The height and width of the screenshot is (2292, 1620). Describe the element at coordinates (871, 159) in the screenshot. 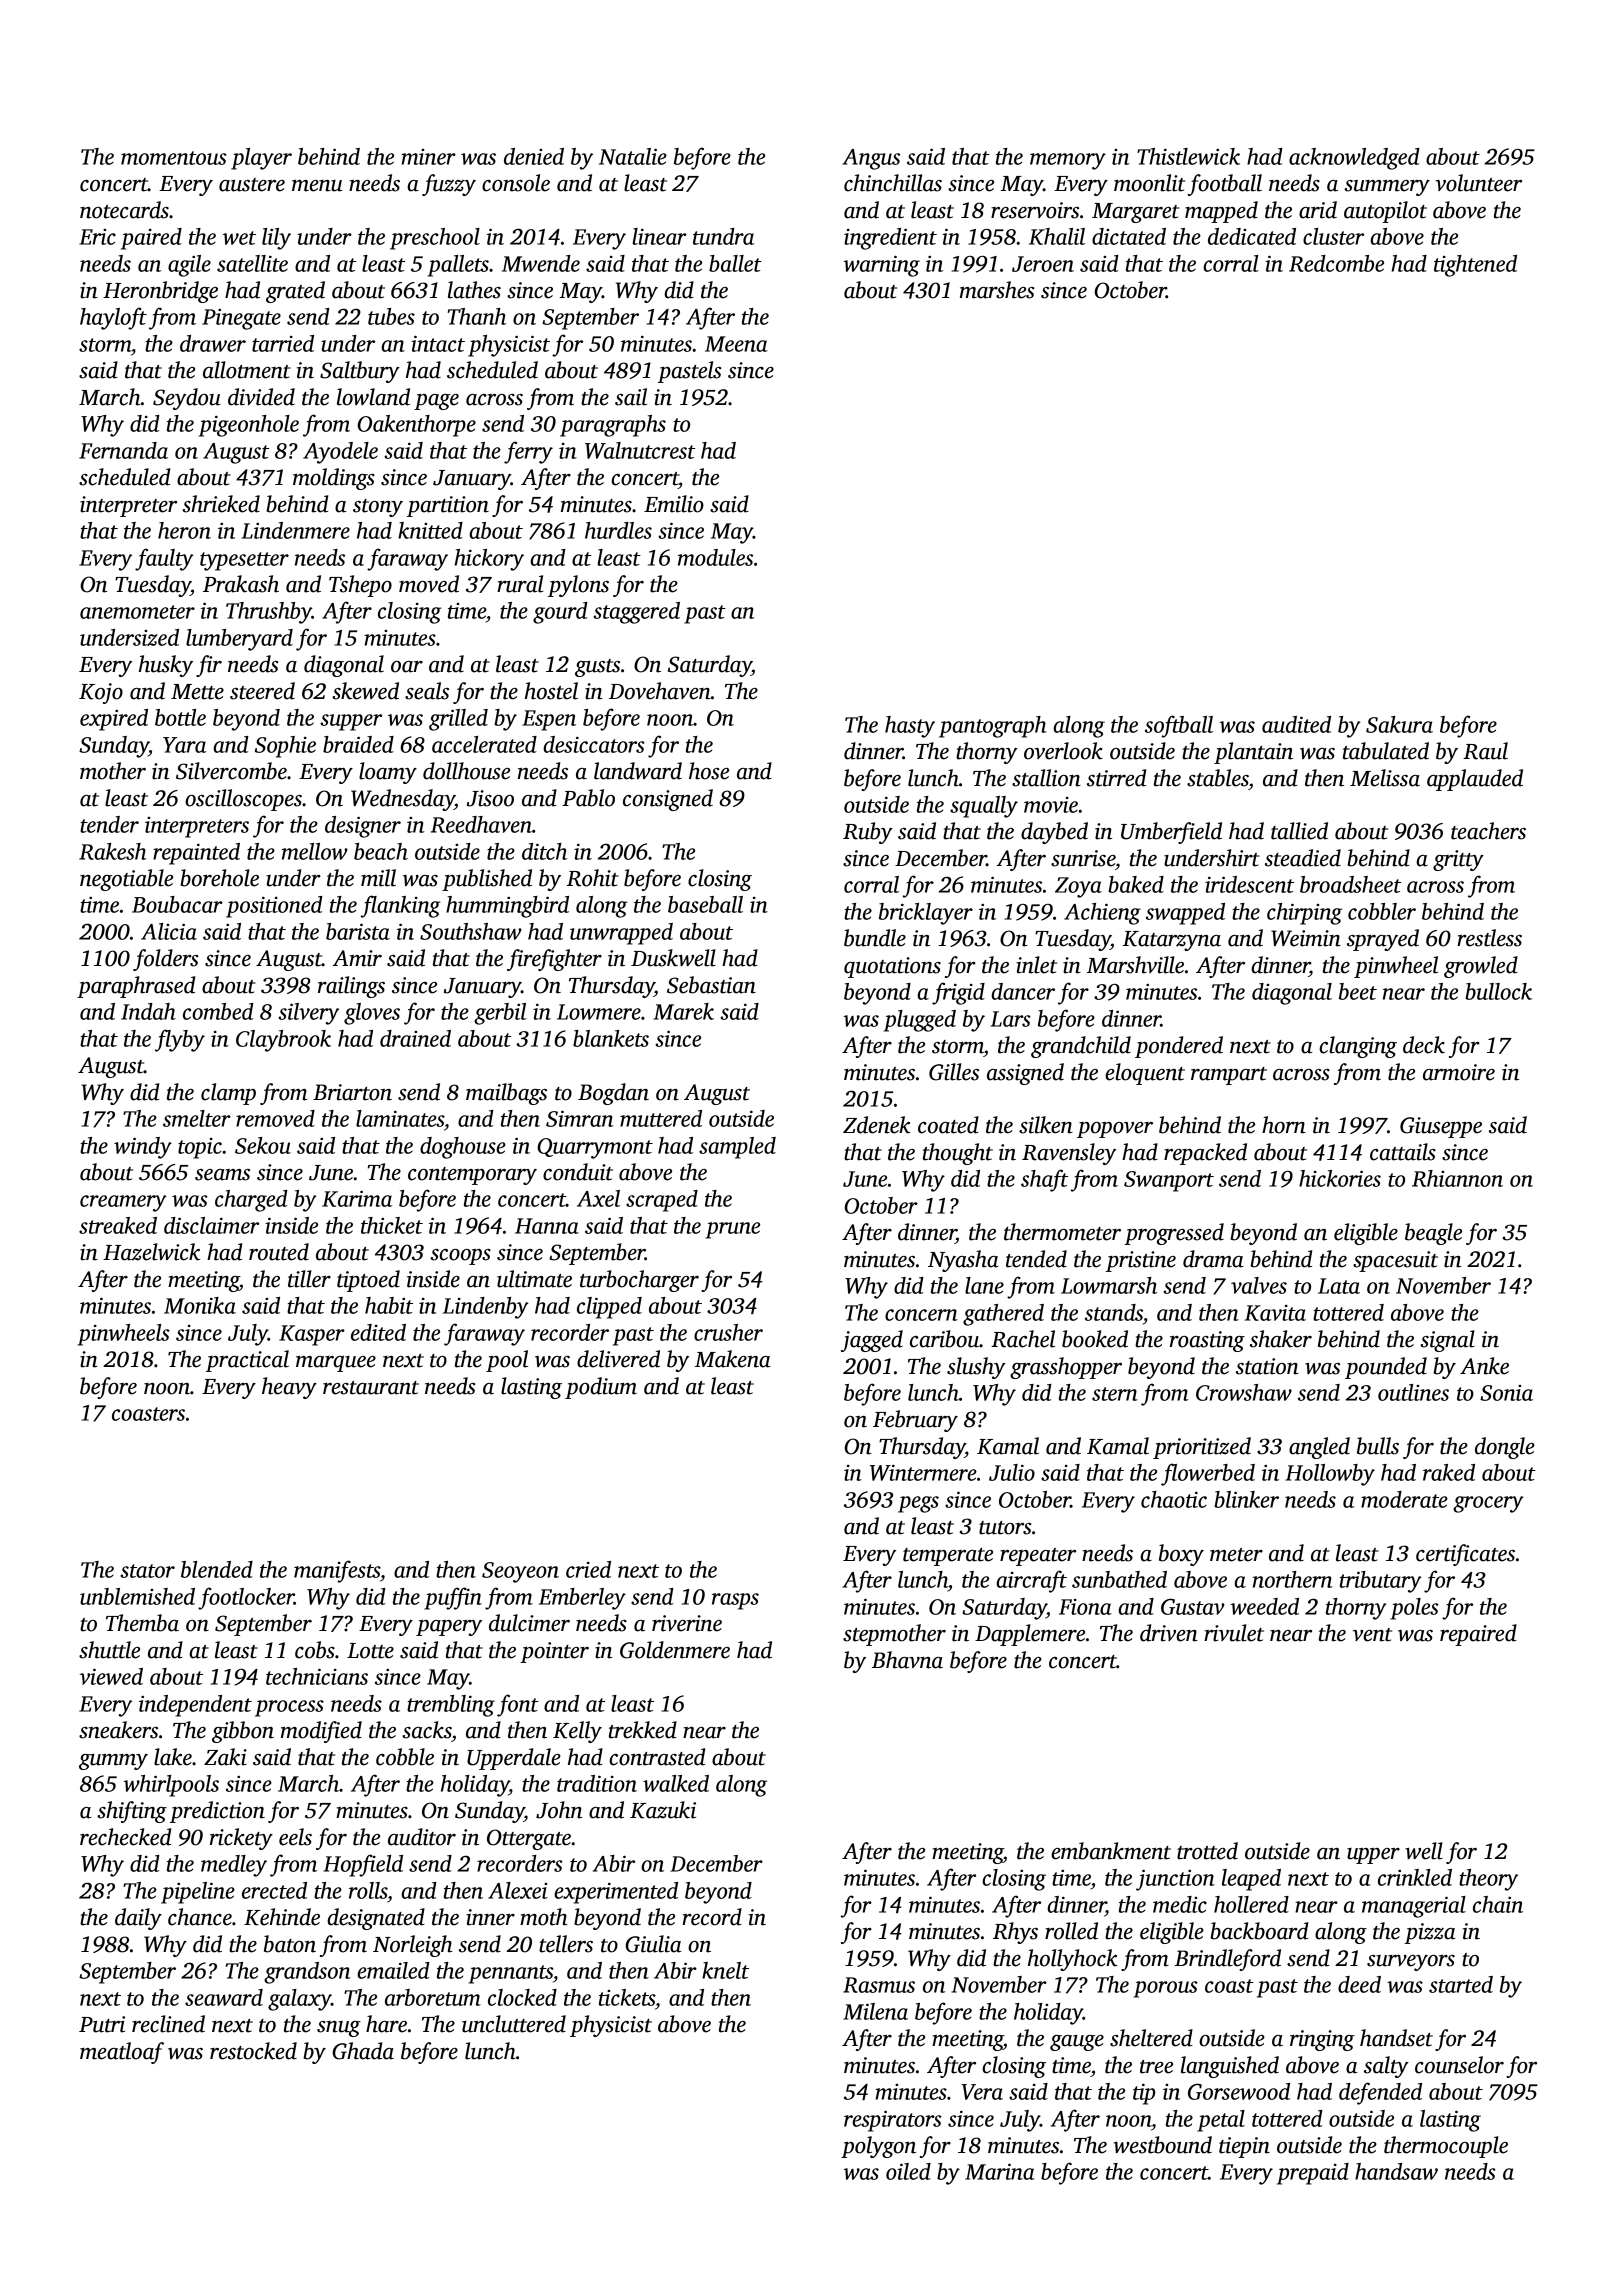

I see `Angus` at that location.
